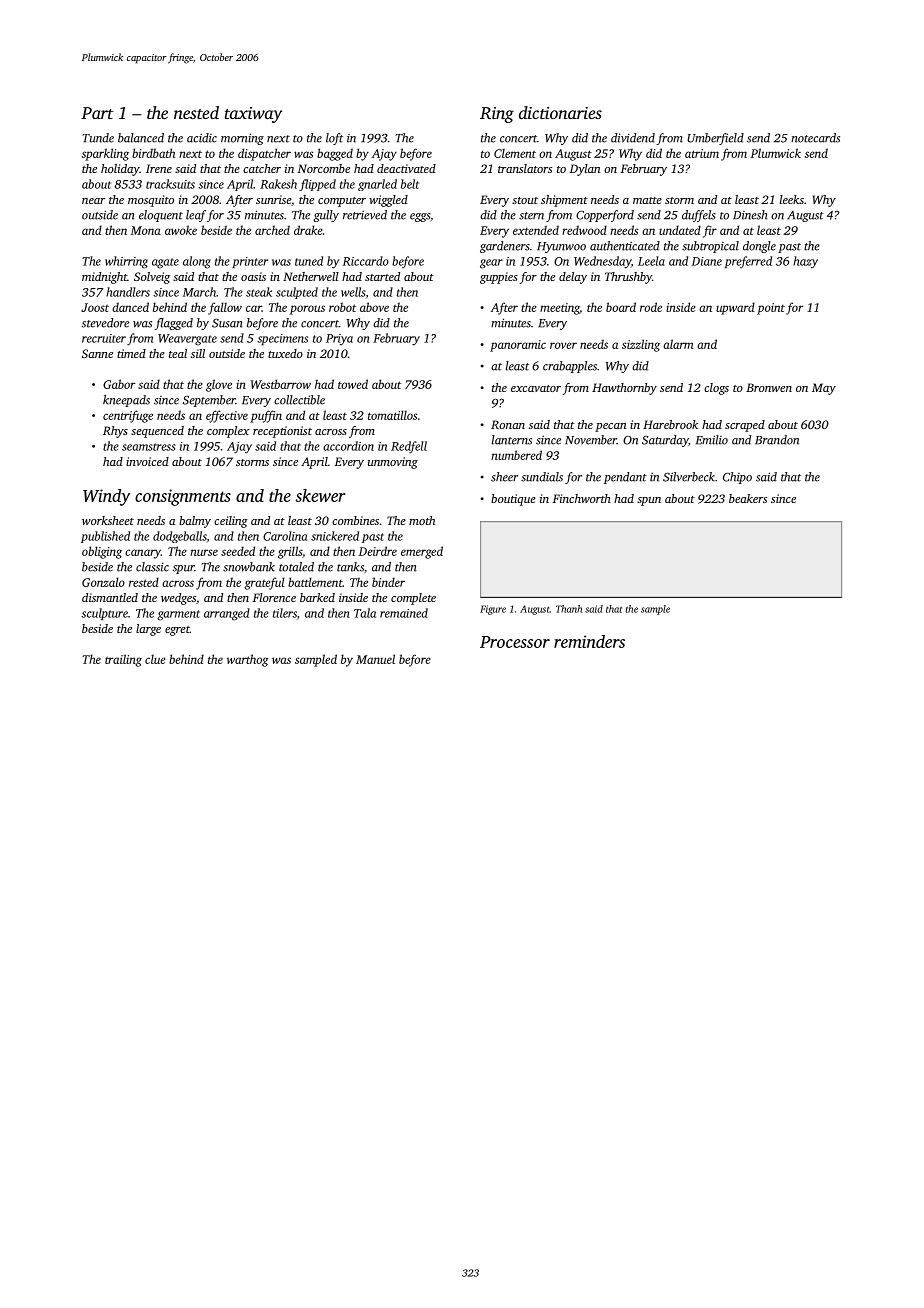  Describe the element at coordinates (248, 660) in the image. I see `warthog` at that location.
